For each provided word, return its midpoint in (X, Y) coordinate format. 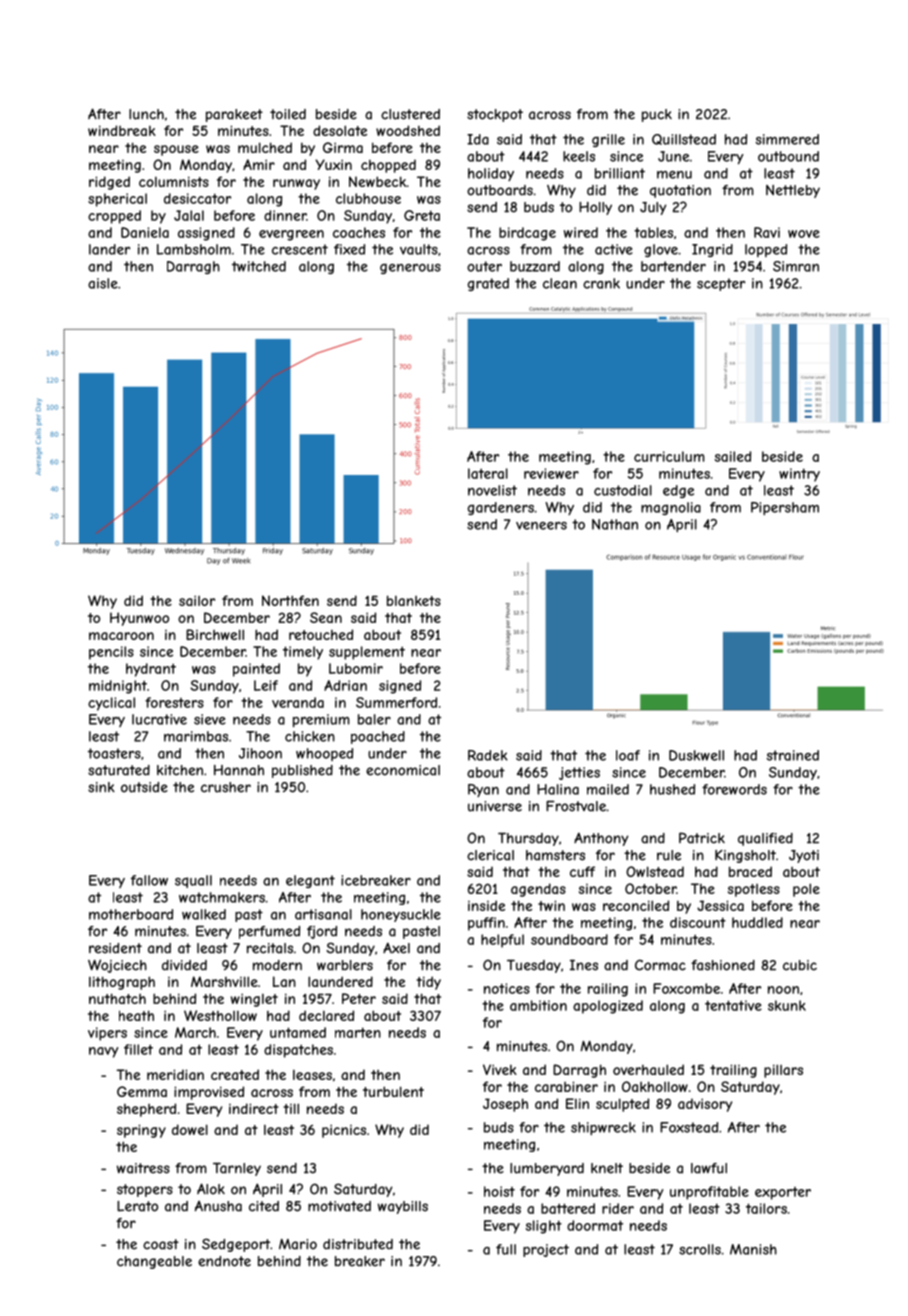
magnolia (671, 508)
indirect (254, 1108)
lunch (146, 114)
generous (410, 269)
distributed (358, 1244)
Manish (753, 1249)
